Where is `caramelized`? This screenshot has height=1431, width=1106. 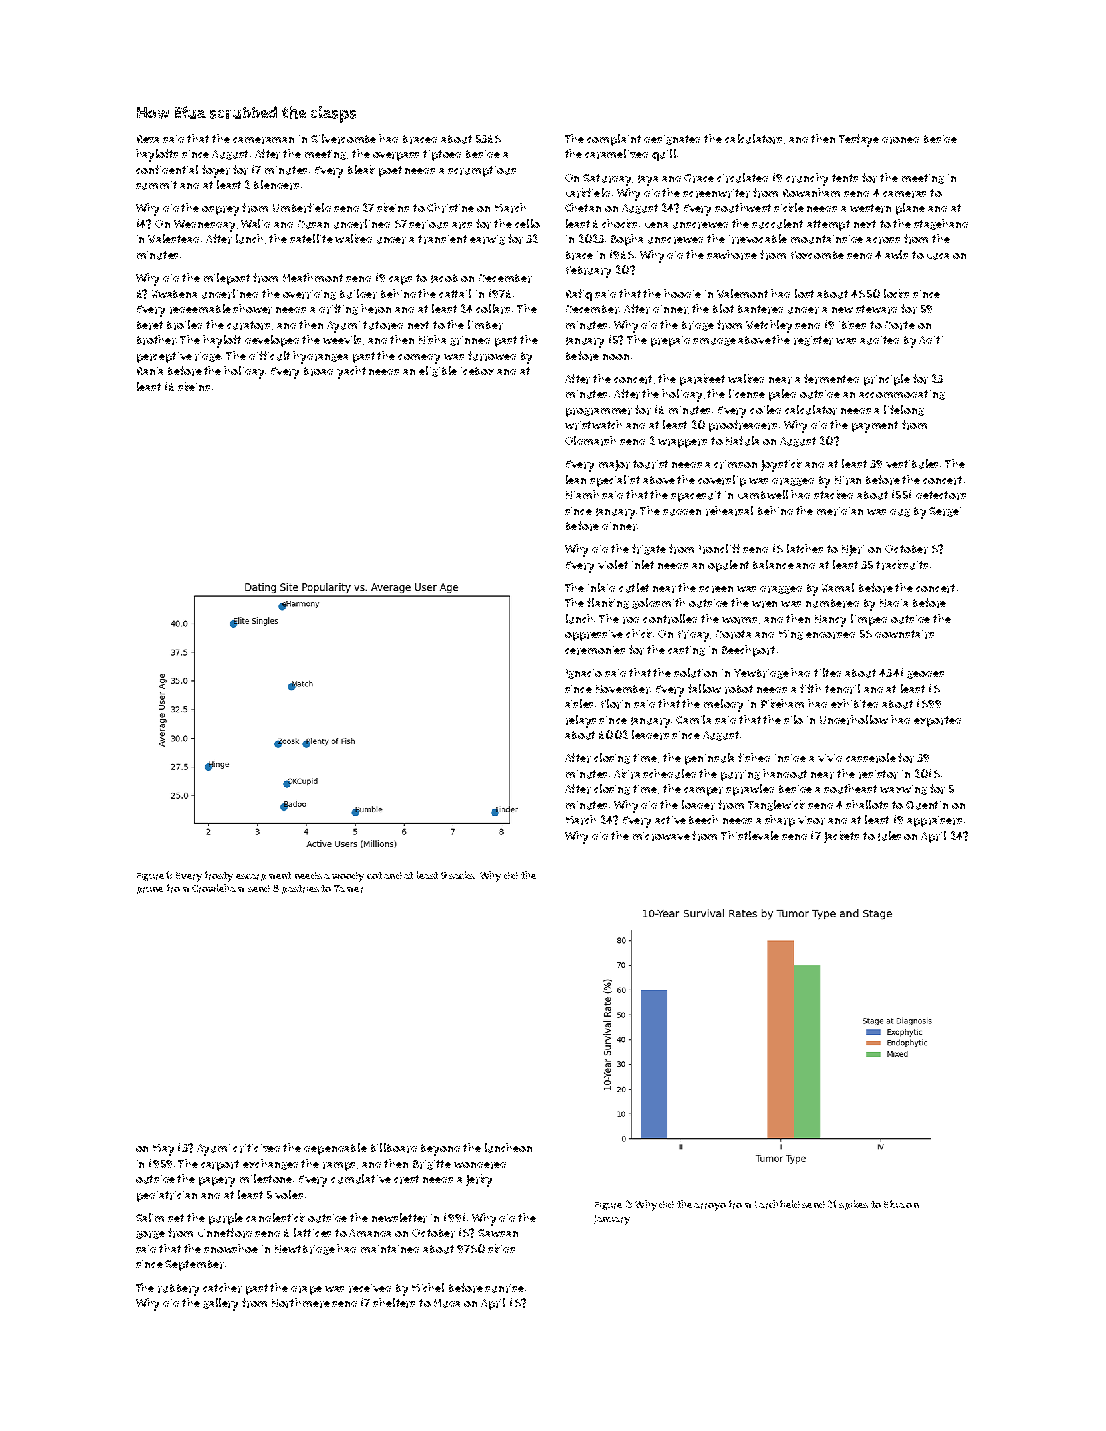 caramelized is located at coordinates (616, 154).
